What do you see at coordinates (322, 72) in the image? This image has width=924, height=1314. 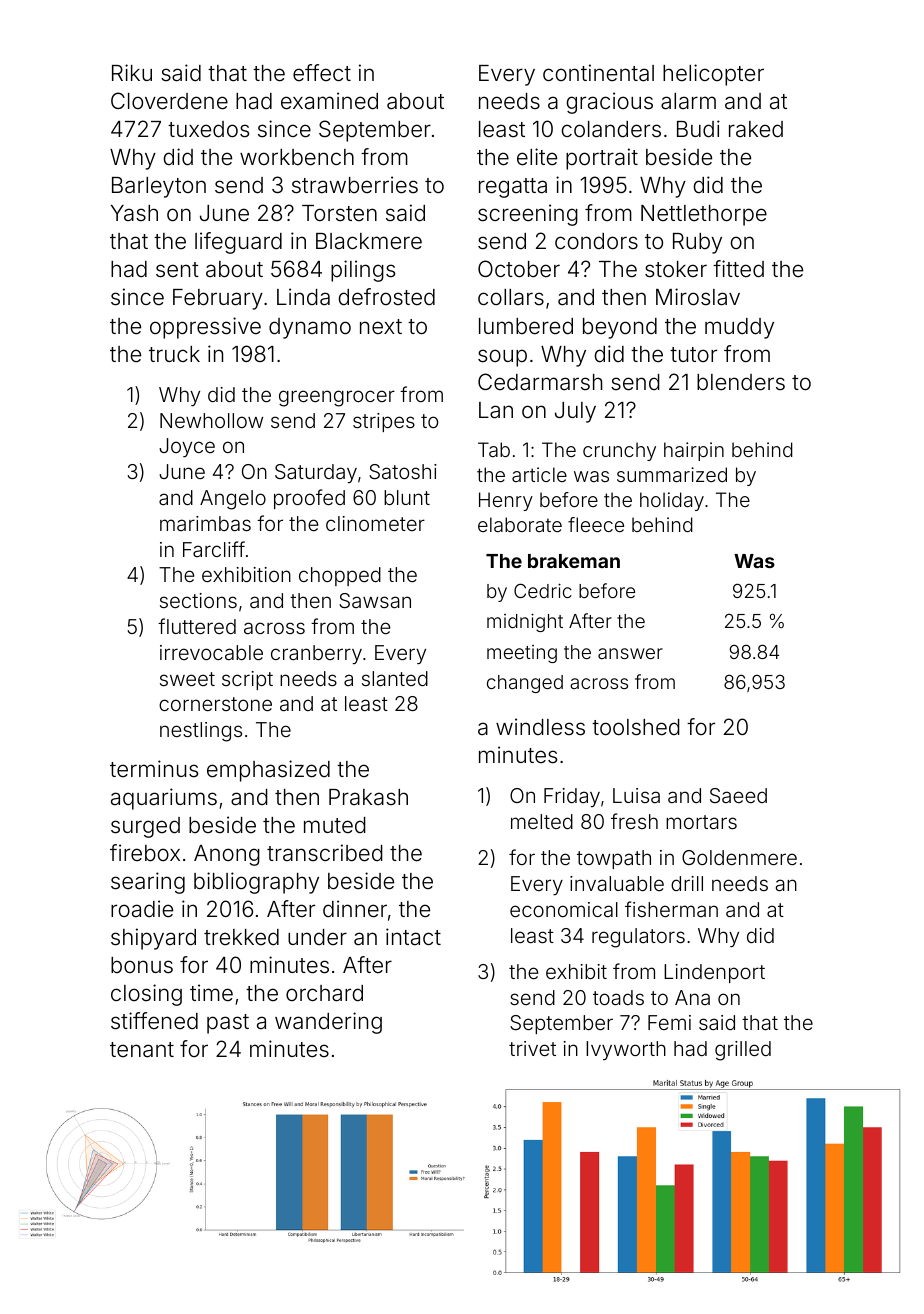 I see `effect` at bounding box center [322, 72].
